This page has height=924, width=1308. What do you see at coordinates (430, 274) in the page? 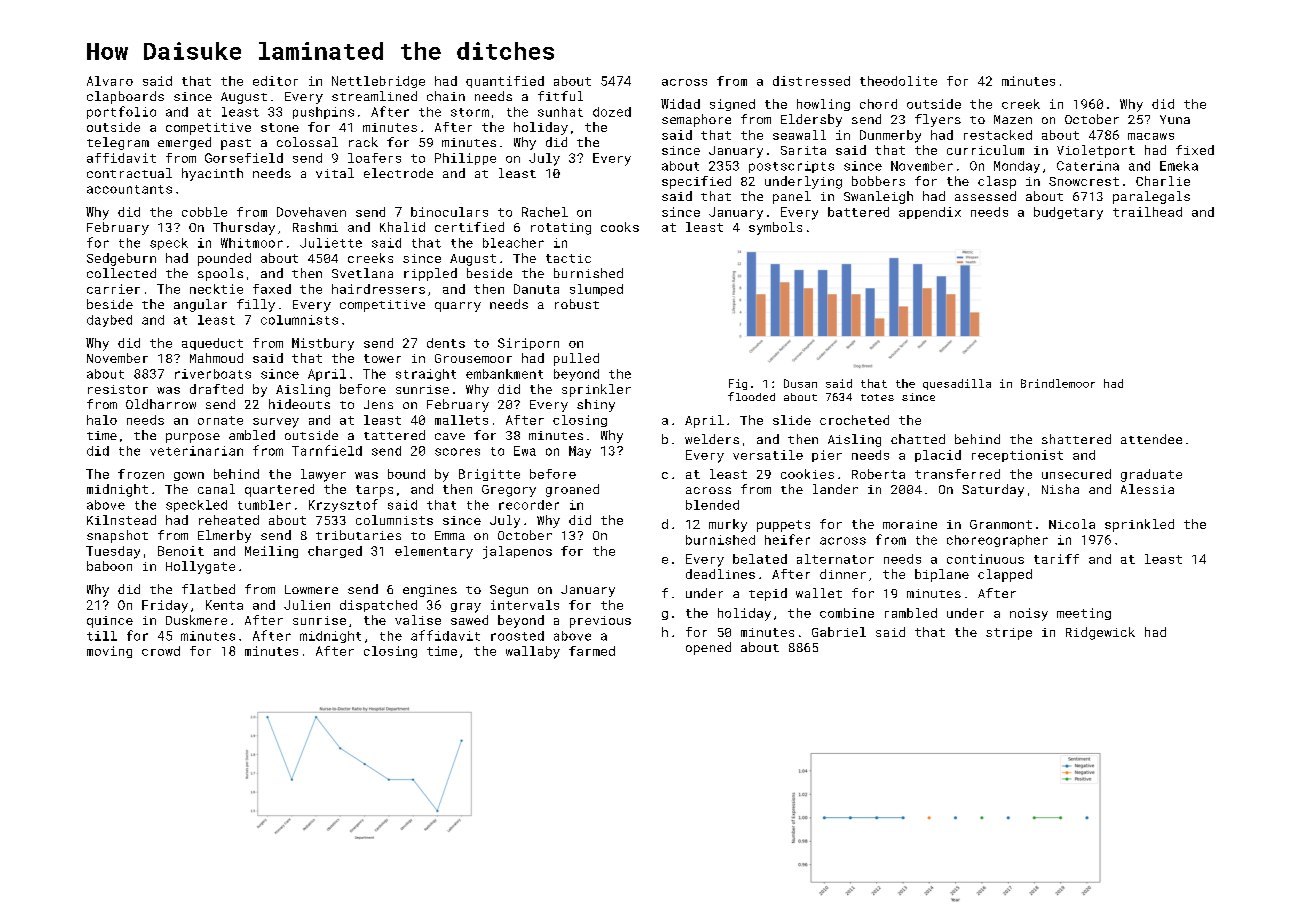
I see `rippled` at bounding box center [430, 274].
